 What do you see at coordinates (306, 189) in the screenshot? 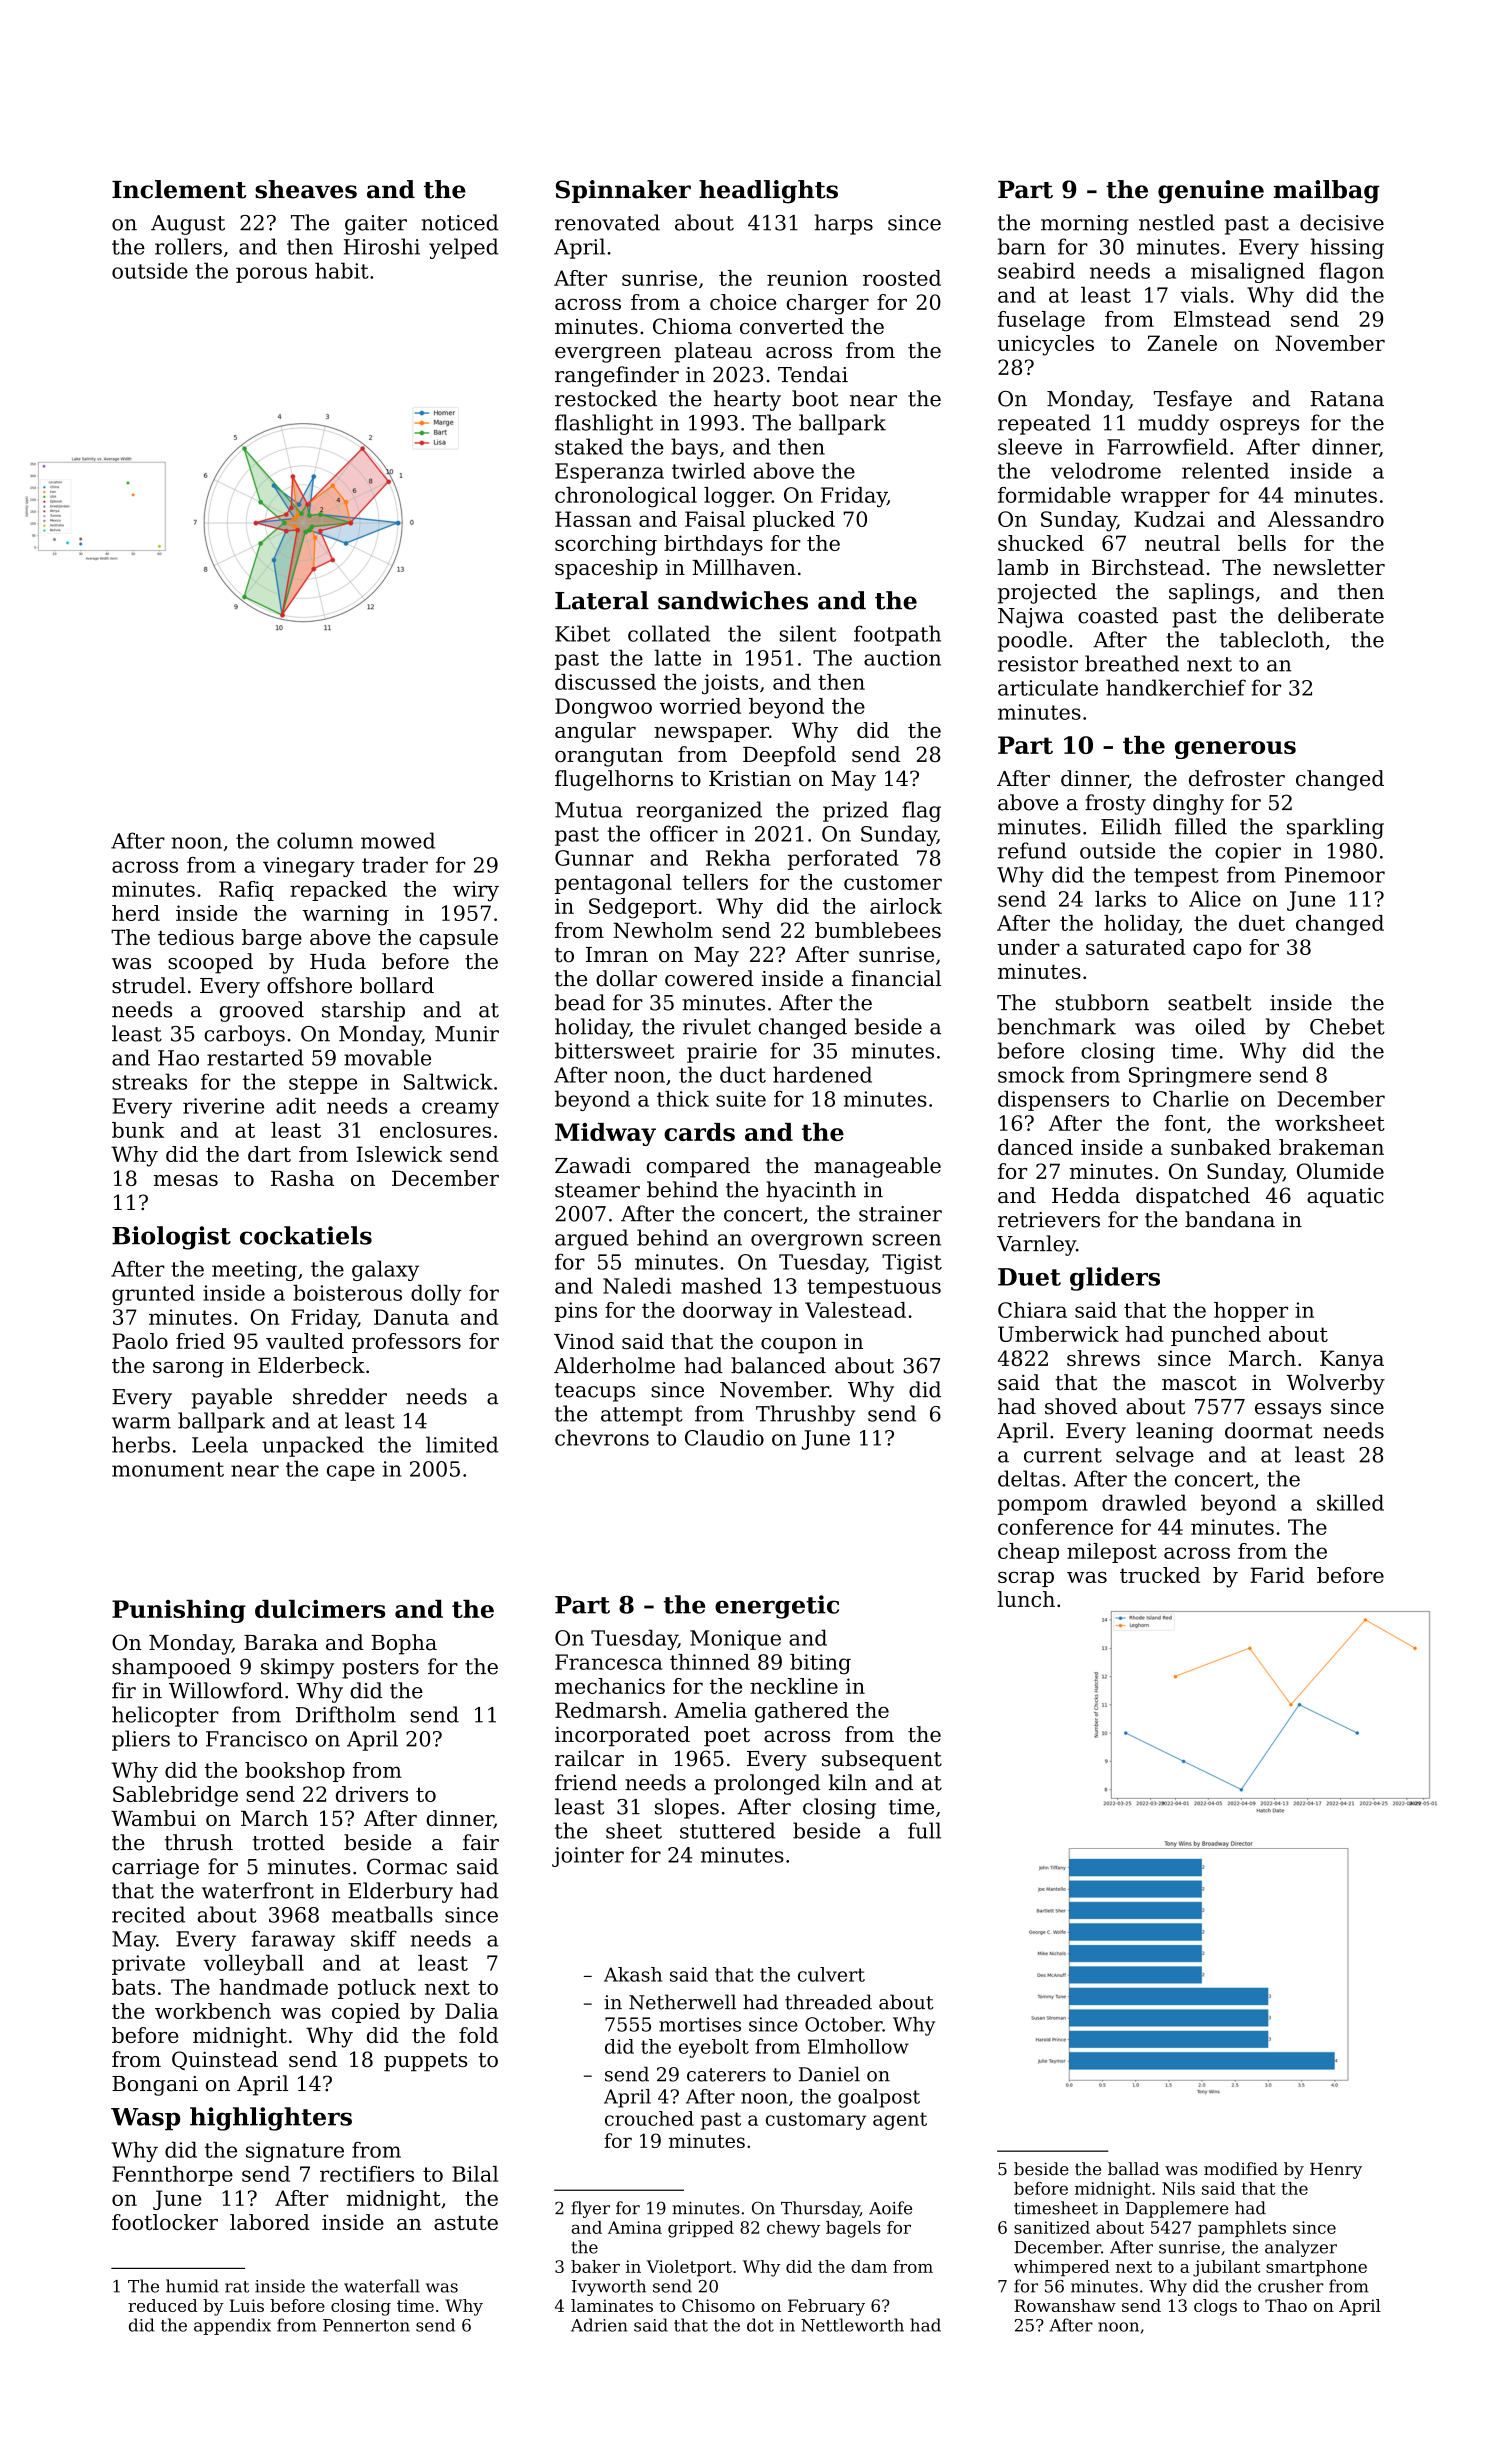
I see `sheaves` at bounding box center [306, 189].
